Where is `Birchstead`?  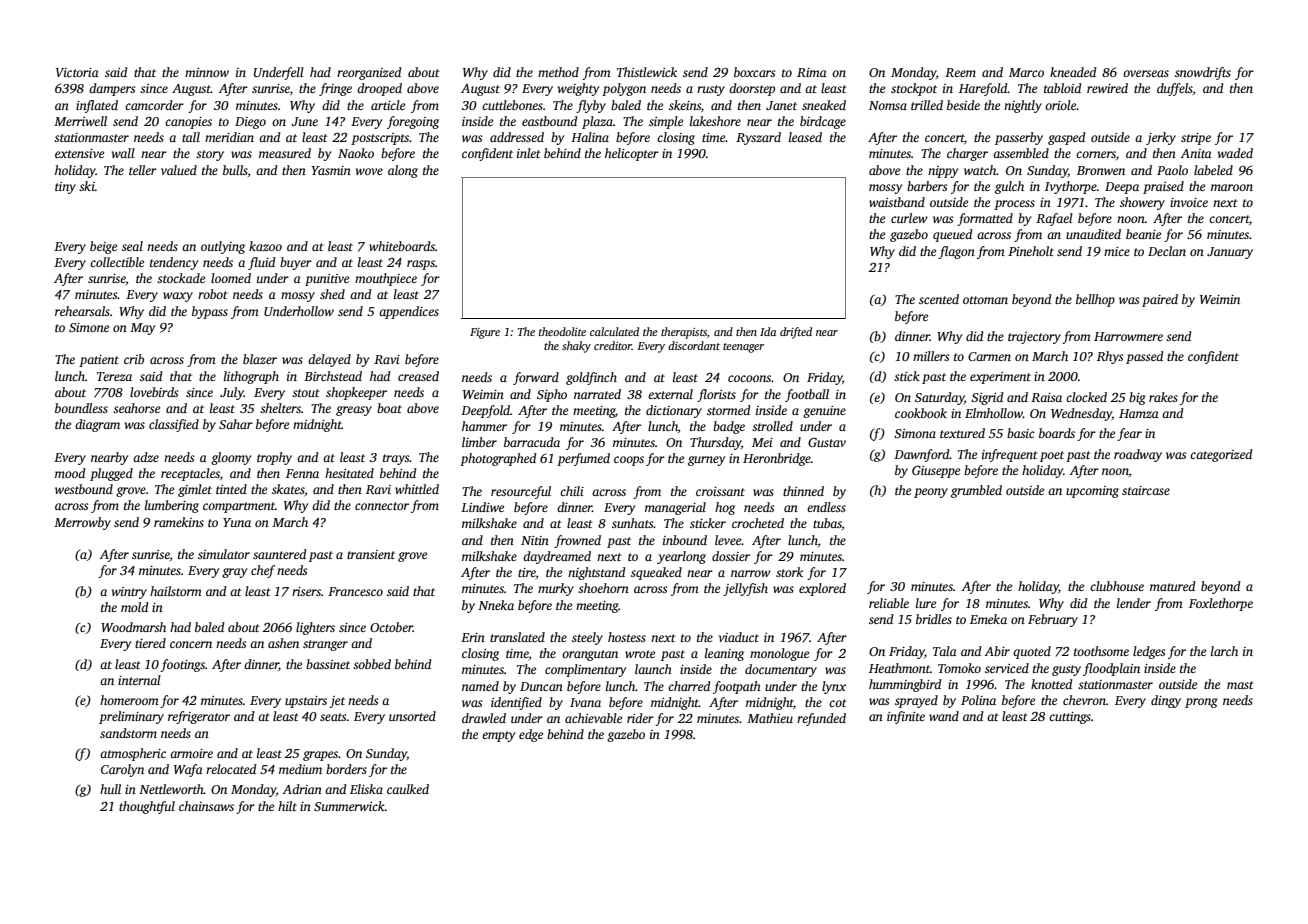
Birchstead is located at coordinates (333, 376).
